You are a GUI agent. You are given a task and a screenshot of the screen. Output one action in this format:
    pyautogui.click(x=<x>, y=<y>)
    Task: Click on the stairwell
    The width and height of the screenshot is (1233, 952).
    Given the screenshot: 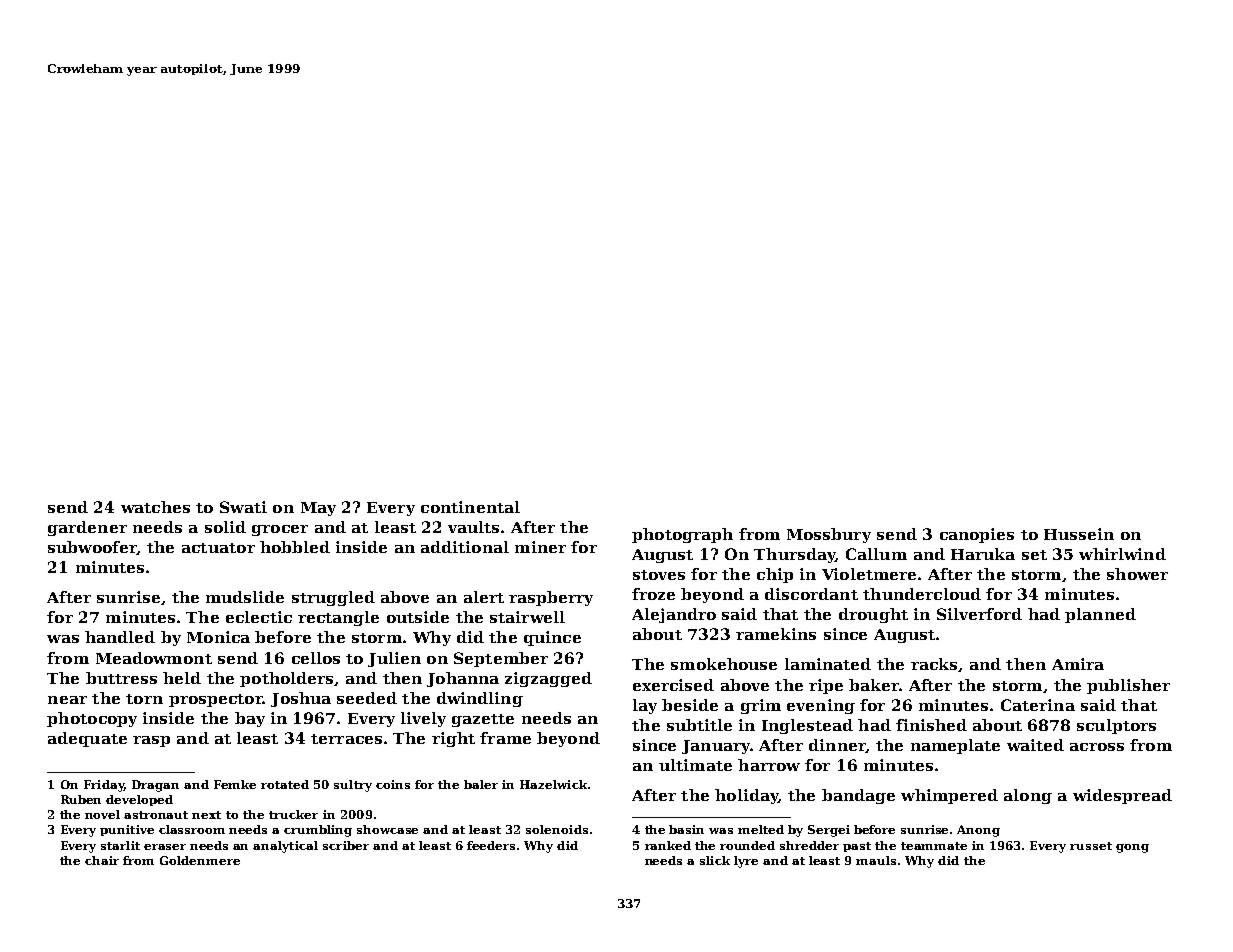 What is the action you would take?
    pyautogui.click(x=527, y=617)
